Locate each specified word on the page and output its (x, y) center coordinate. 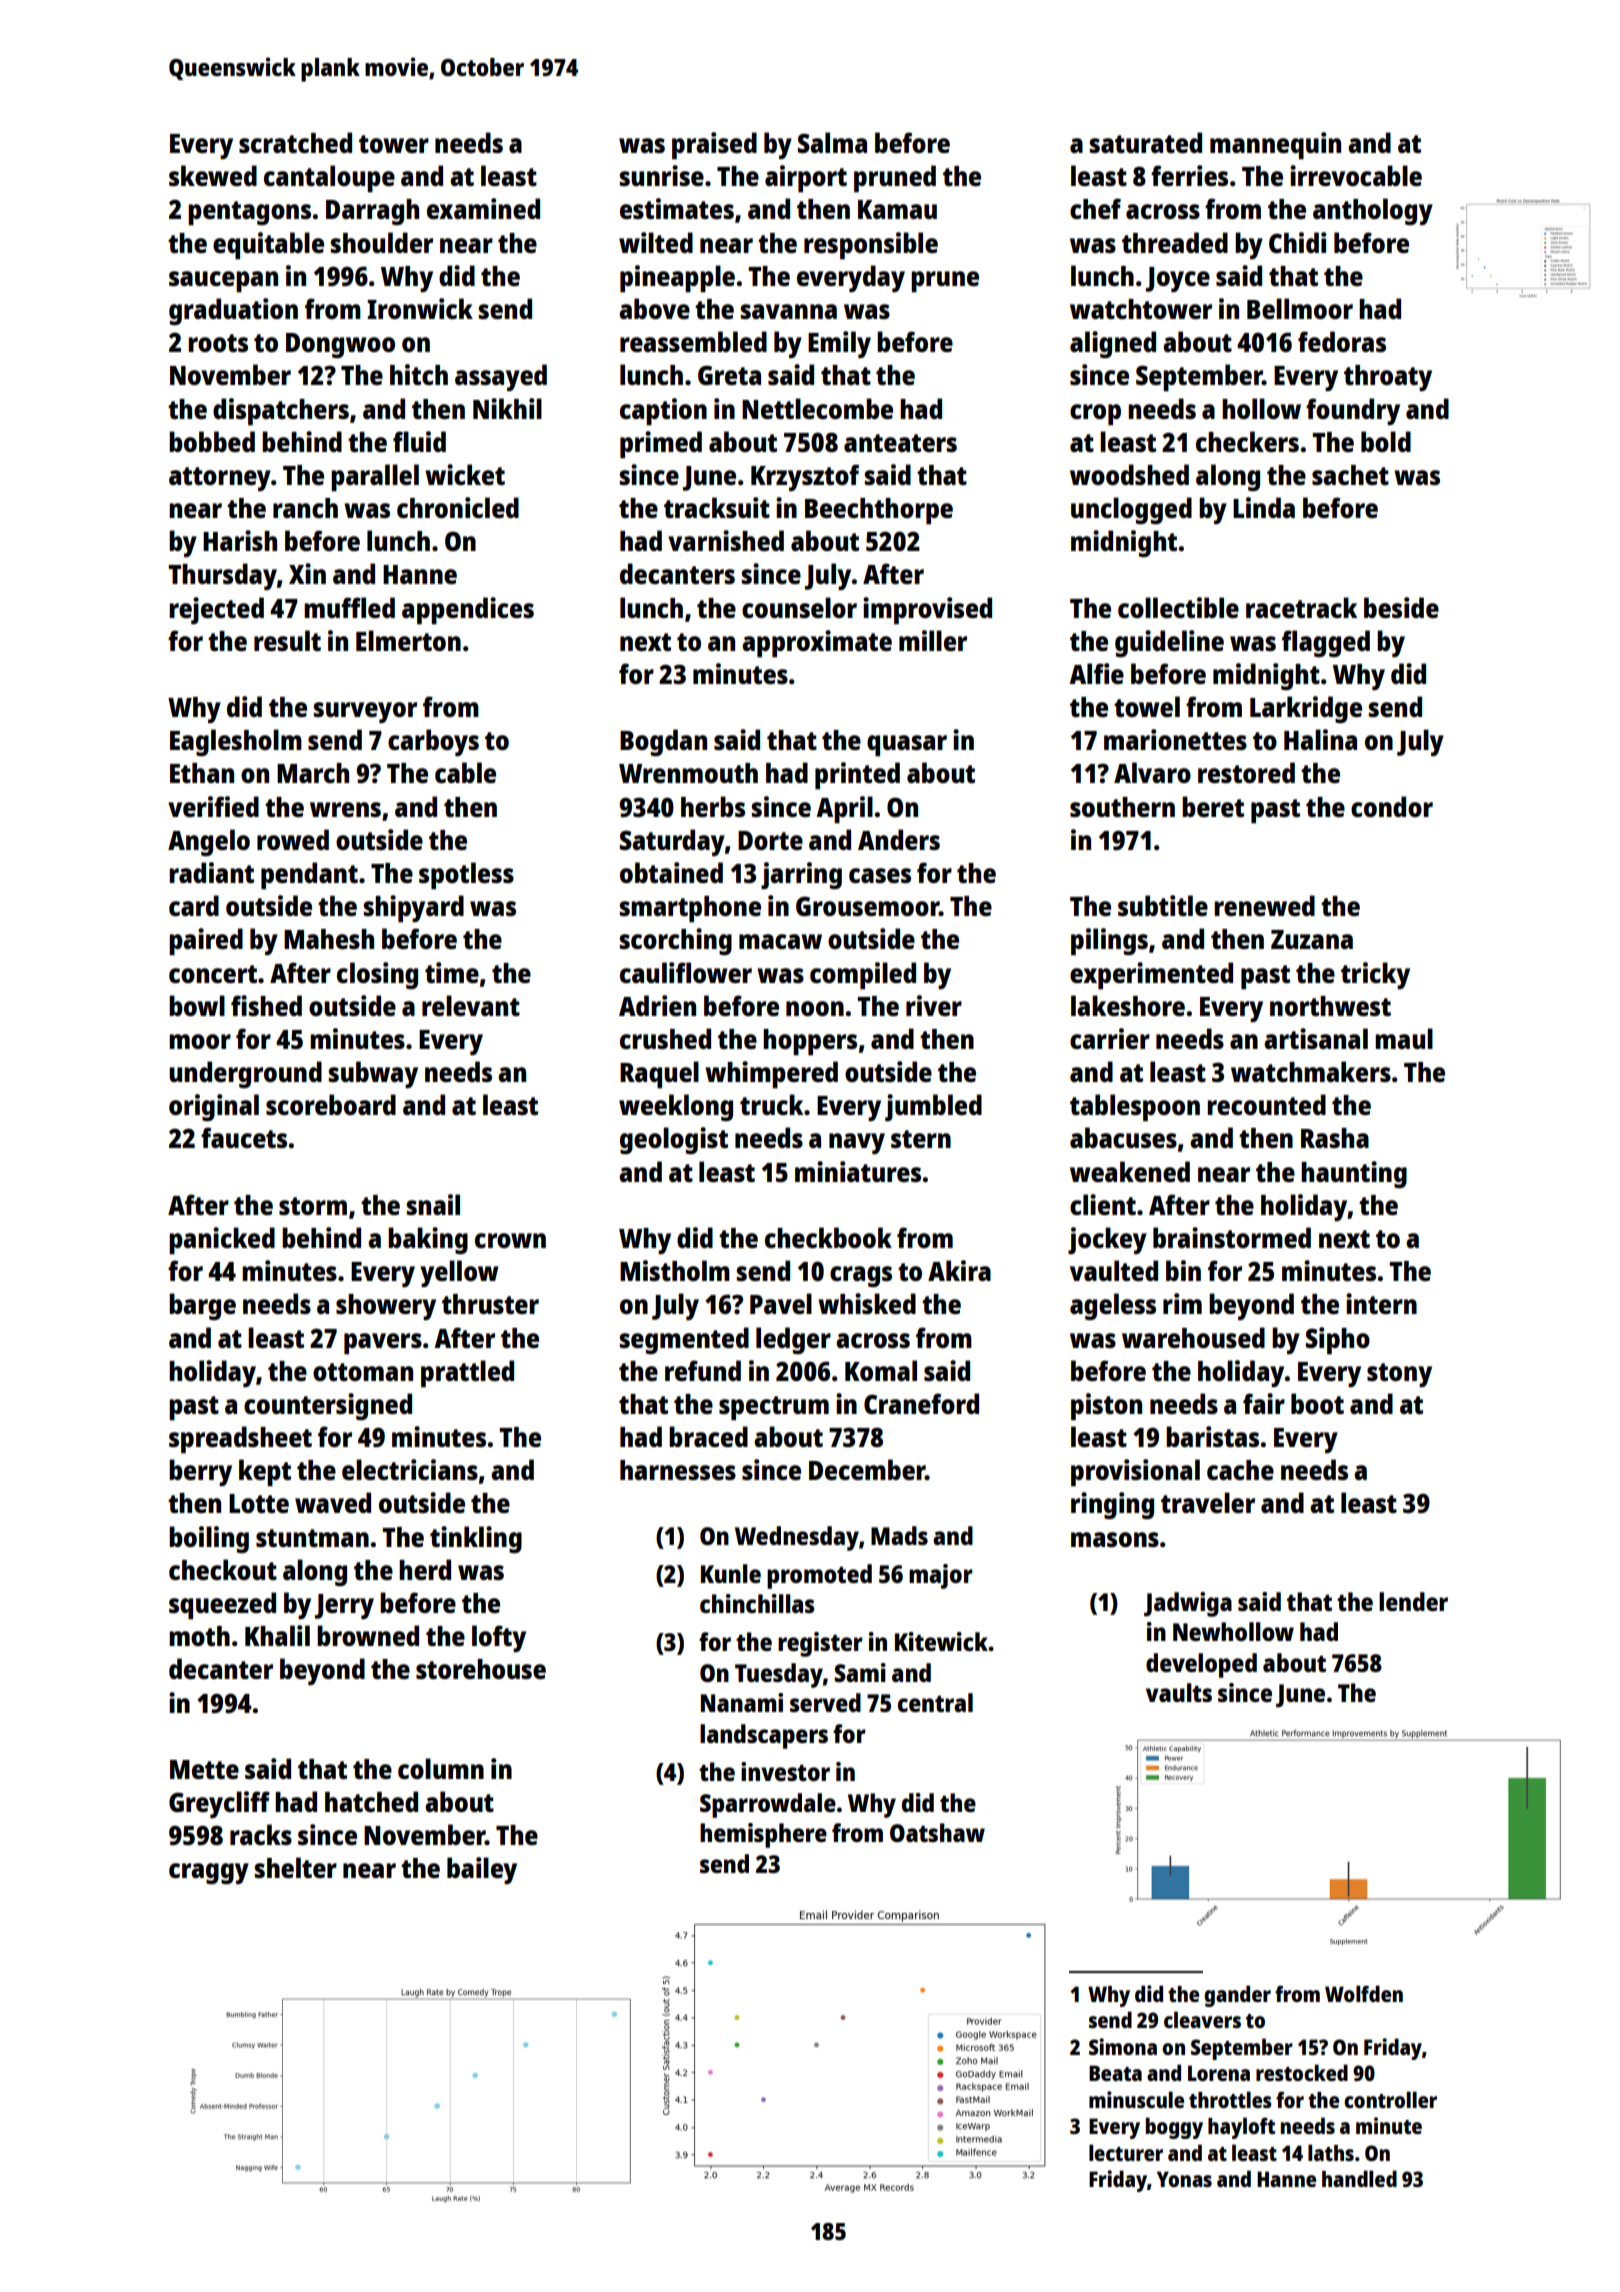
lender (1413, 1601)
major (941, 1576)
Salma (832, 142)
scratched (295, 142)
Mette (204, 1769)
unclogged (1131, 510)
